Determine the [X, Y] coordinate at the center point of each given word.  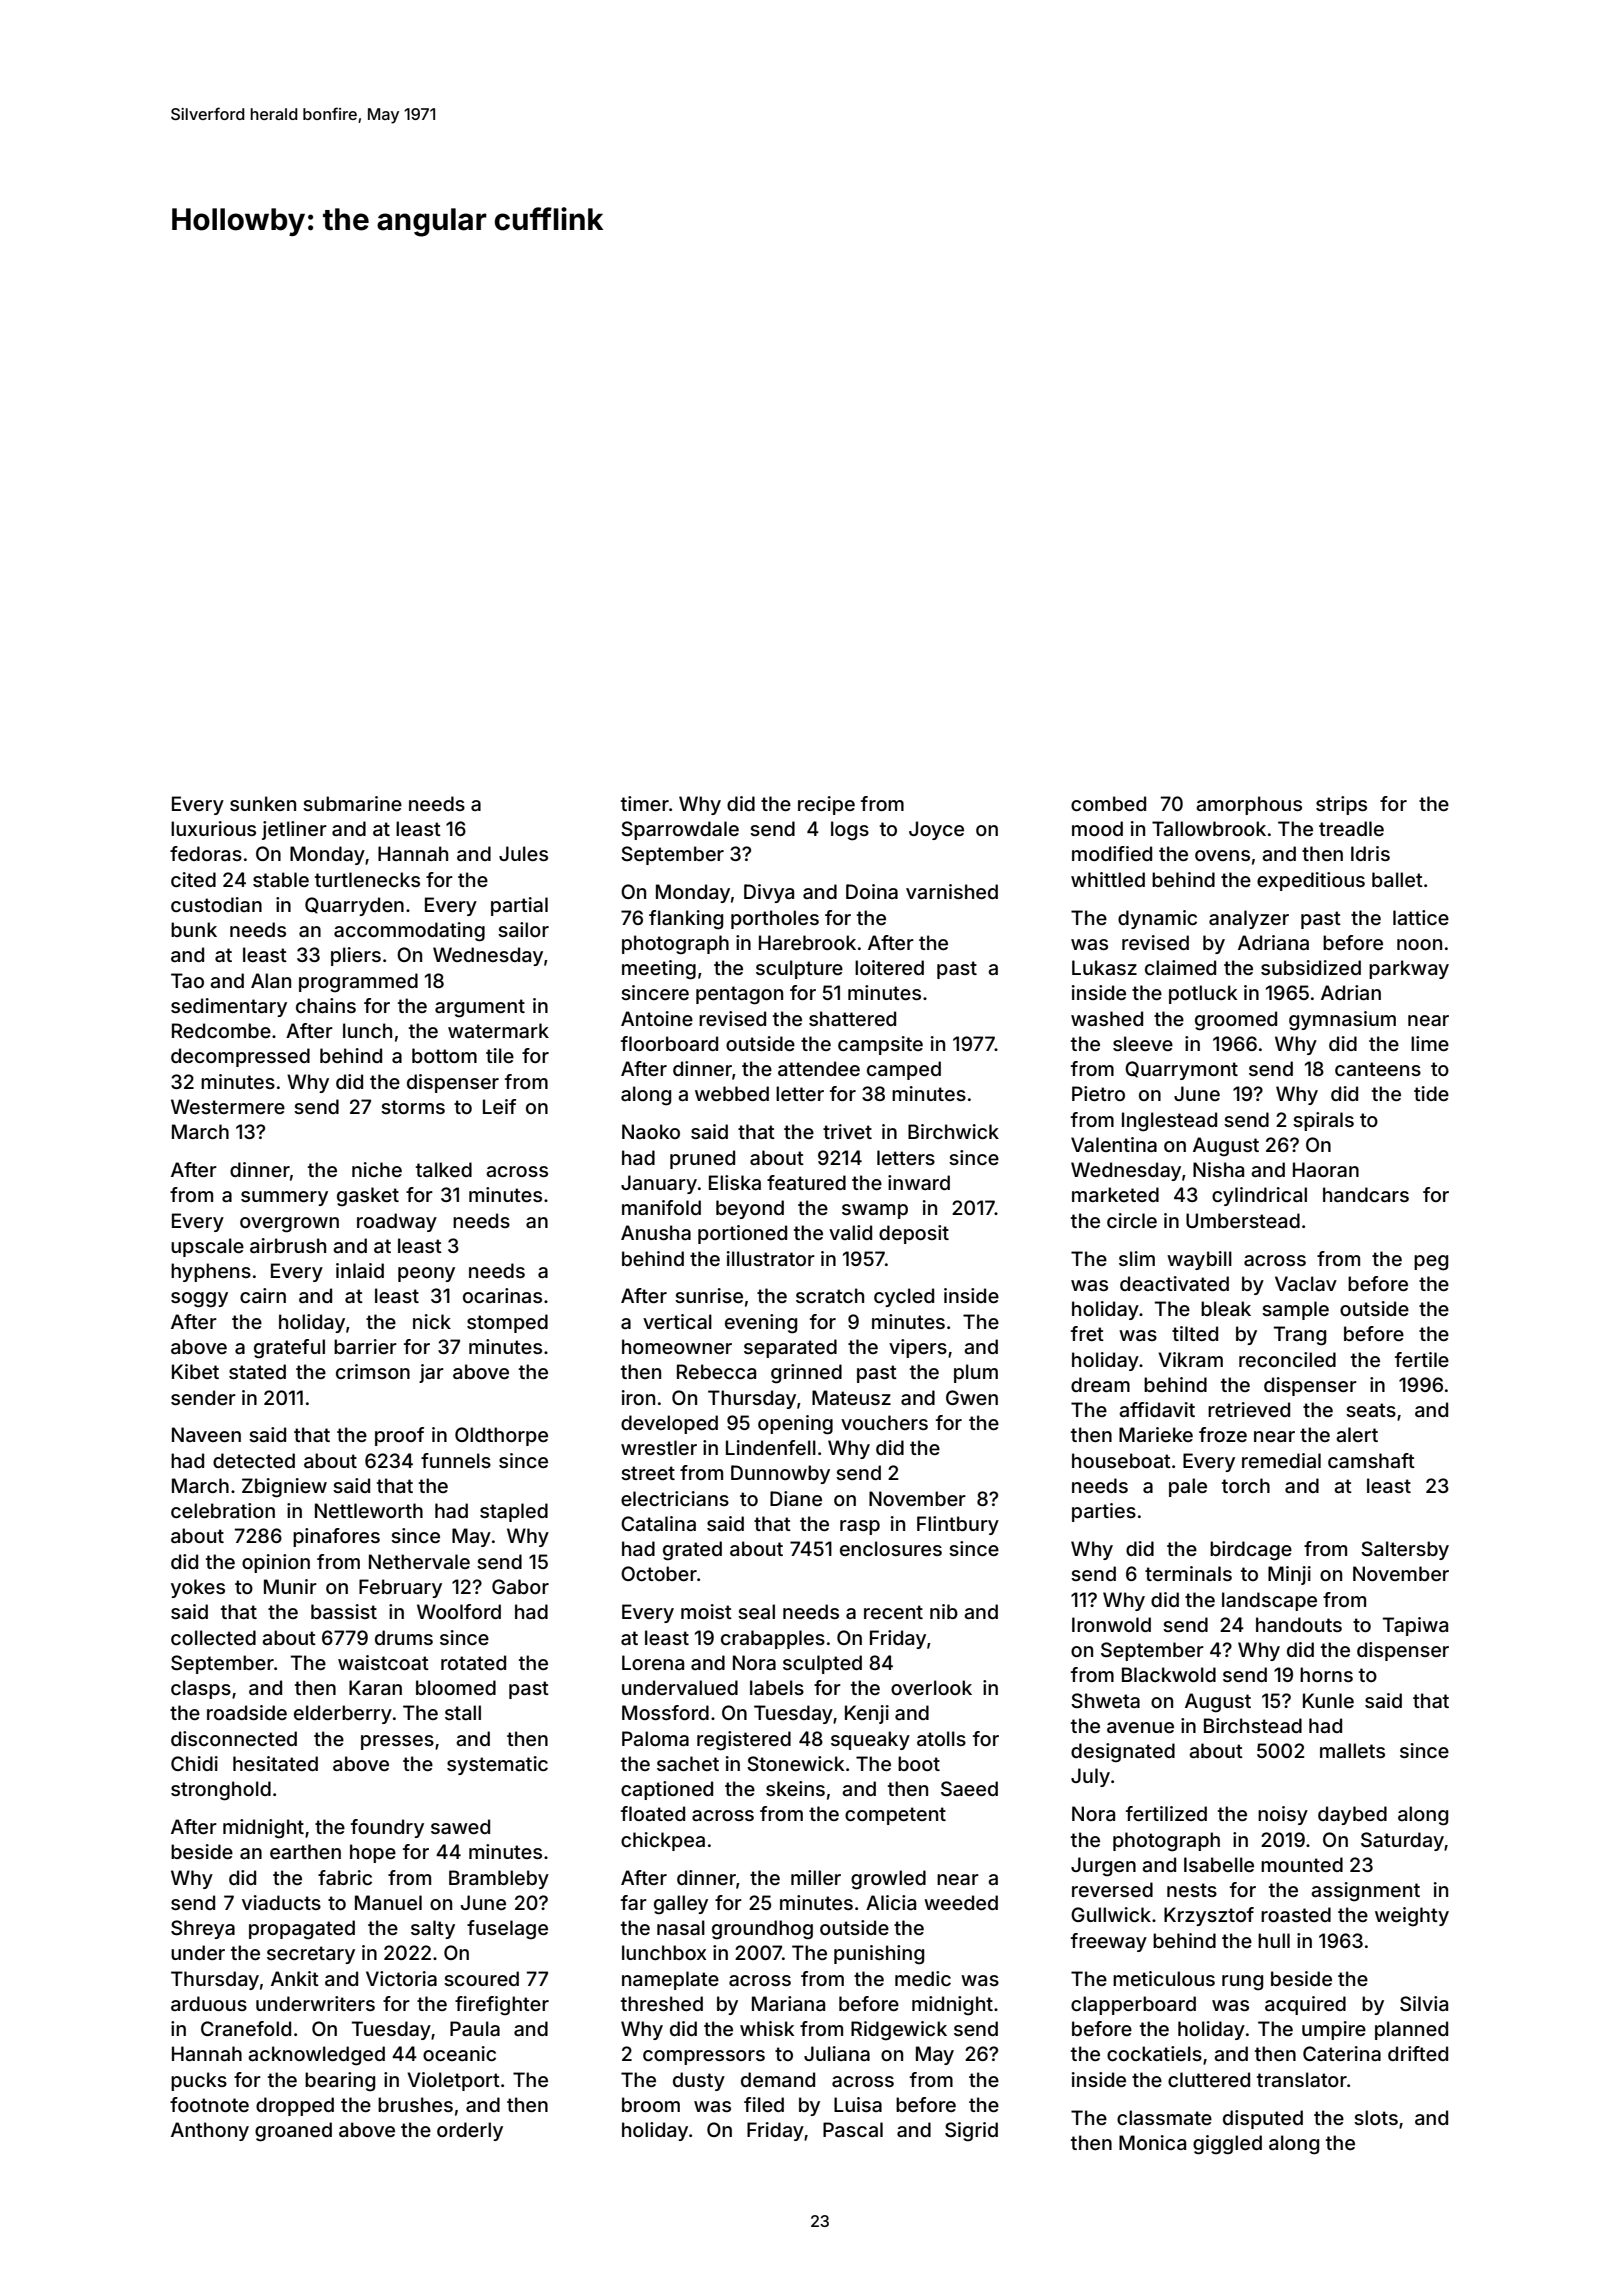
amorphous [1249, 805]
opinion [276, 1563]
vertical [677, 1321]
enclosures [891, 1548]
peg [1431, 1263]
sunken [263, 803]
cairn [263, 1295]
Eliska [735, 1182]
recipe [826, 805]
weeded [961, 1902]
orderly [470, 2131]
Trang [1300, 1336]
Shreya [203, 1929]
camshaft [1371, 1460]
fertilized [1166, 1813]
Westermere [228, 1106]
